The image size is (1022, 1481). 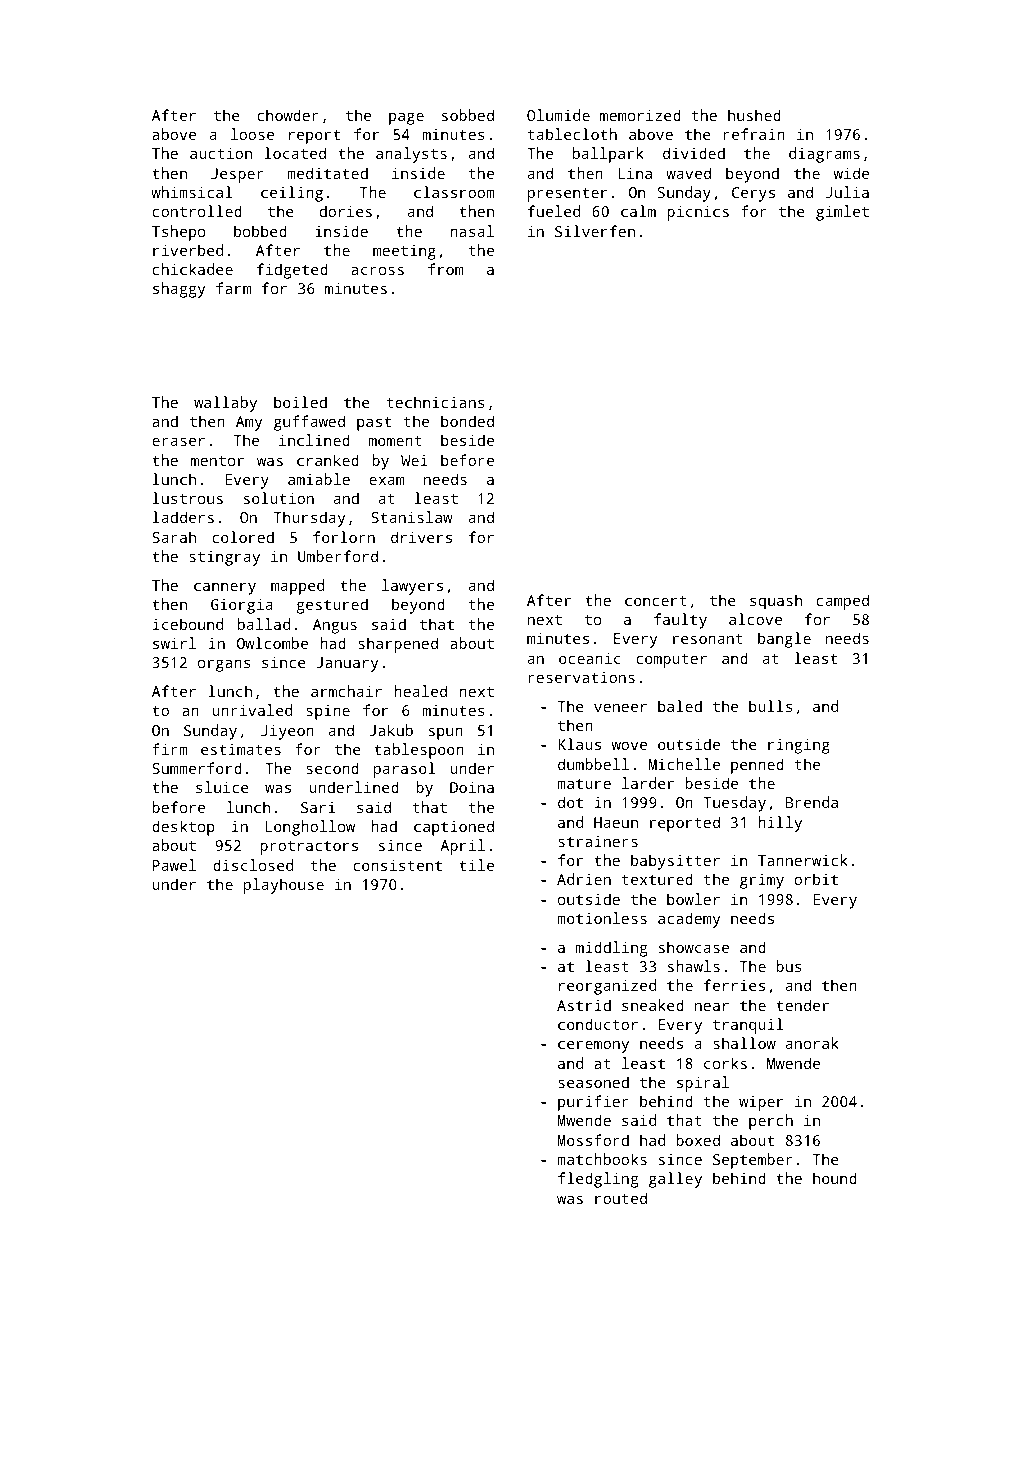 I want to click on memorized, so click(x=640, y=115).
